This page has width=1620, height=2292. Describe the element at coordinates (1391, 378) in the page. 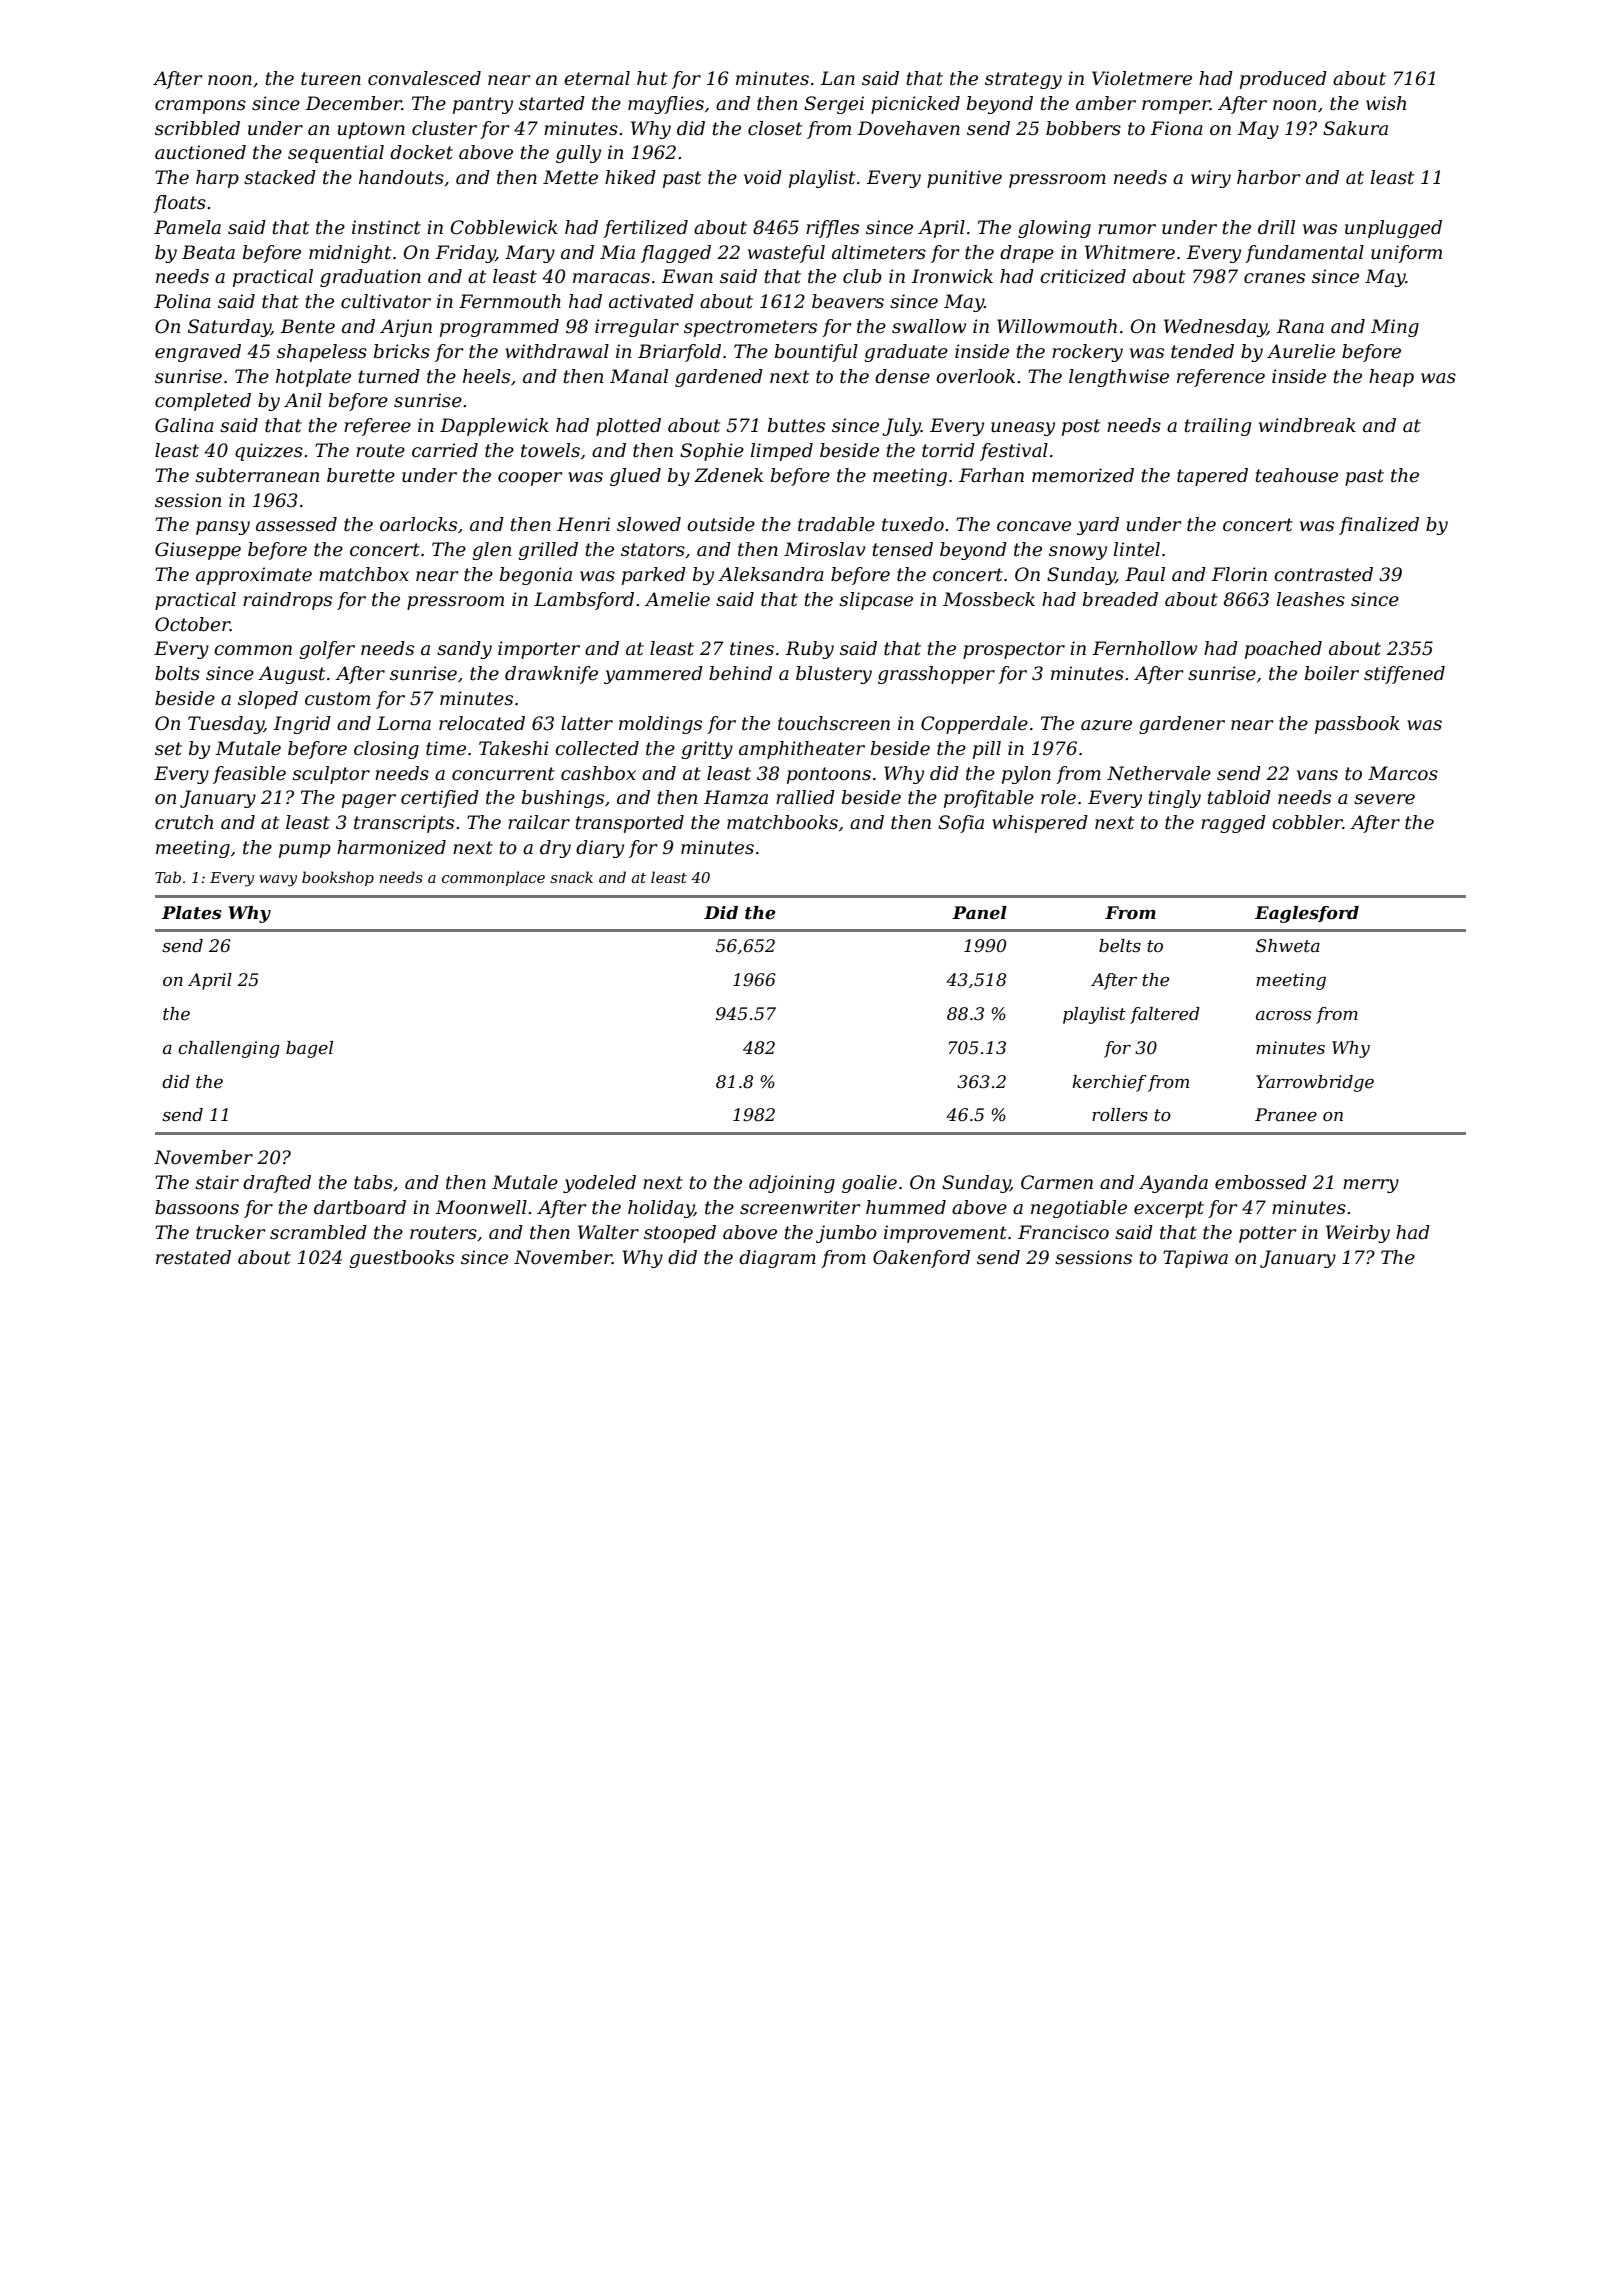

I see `heap` at that location.
